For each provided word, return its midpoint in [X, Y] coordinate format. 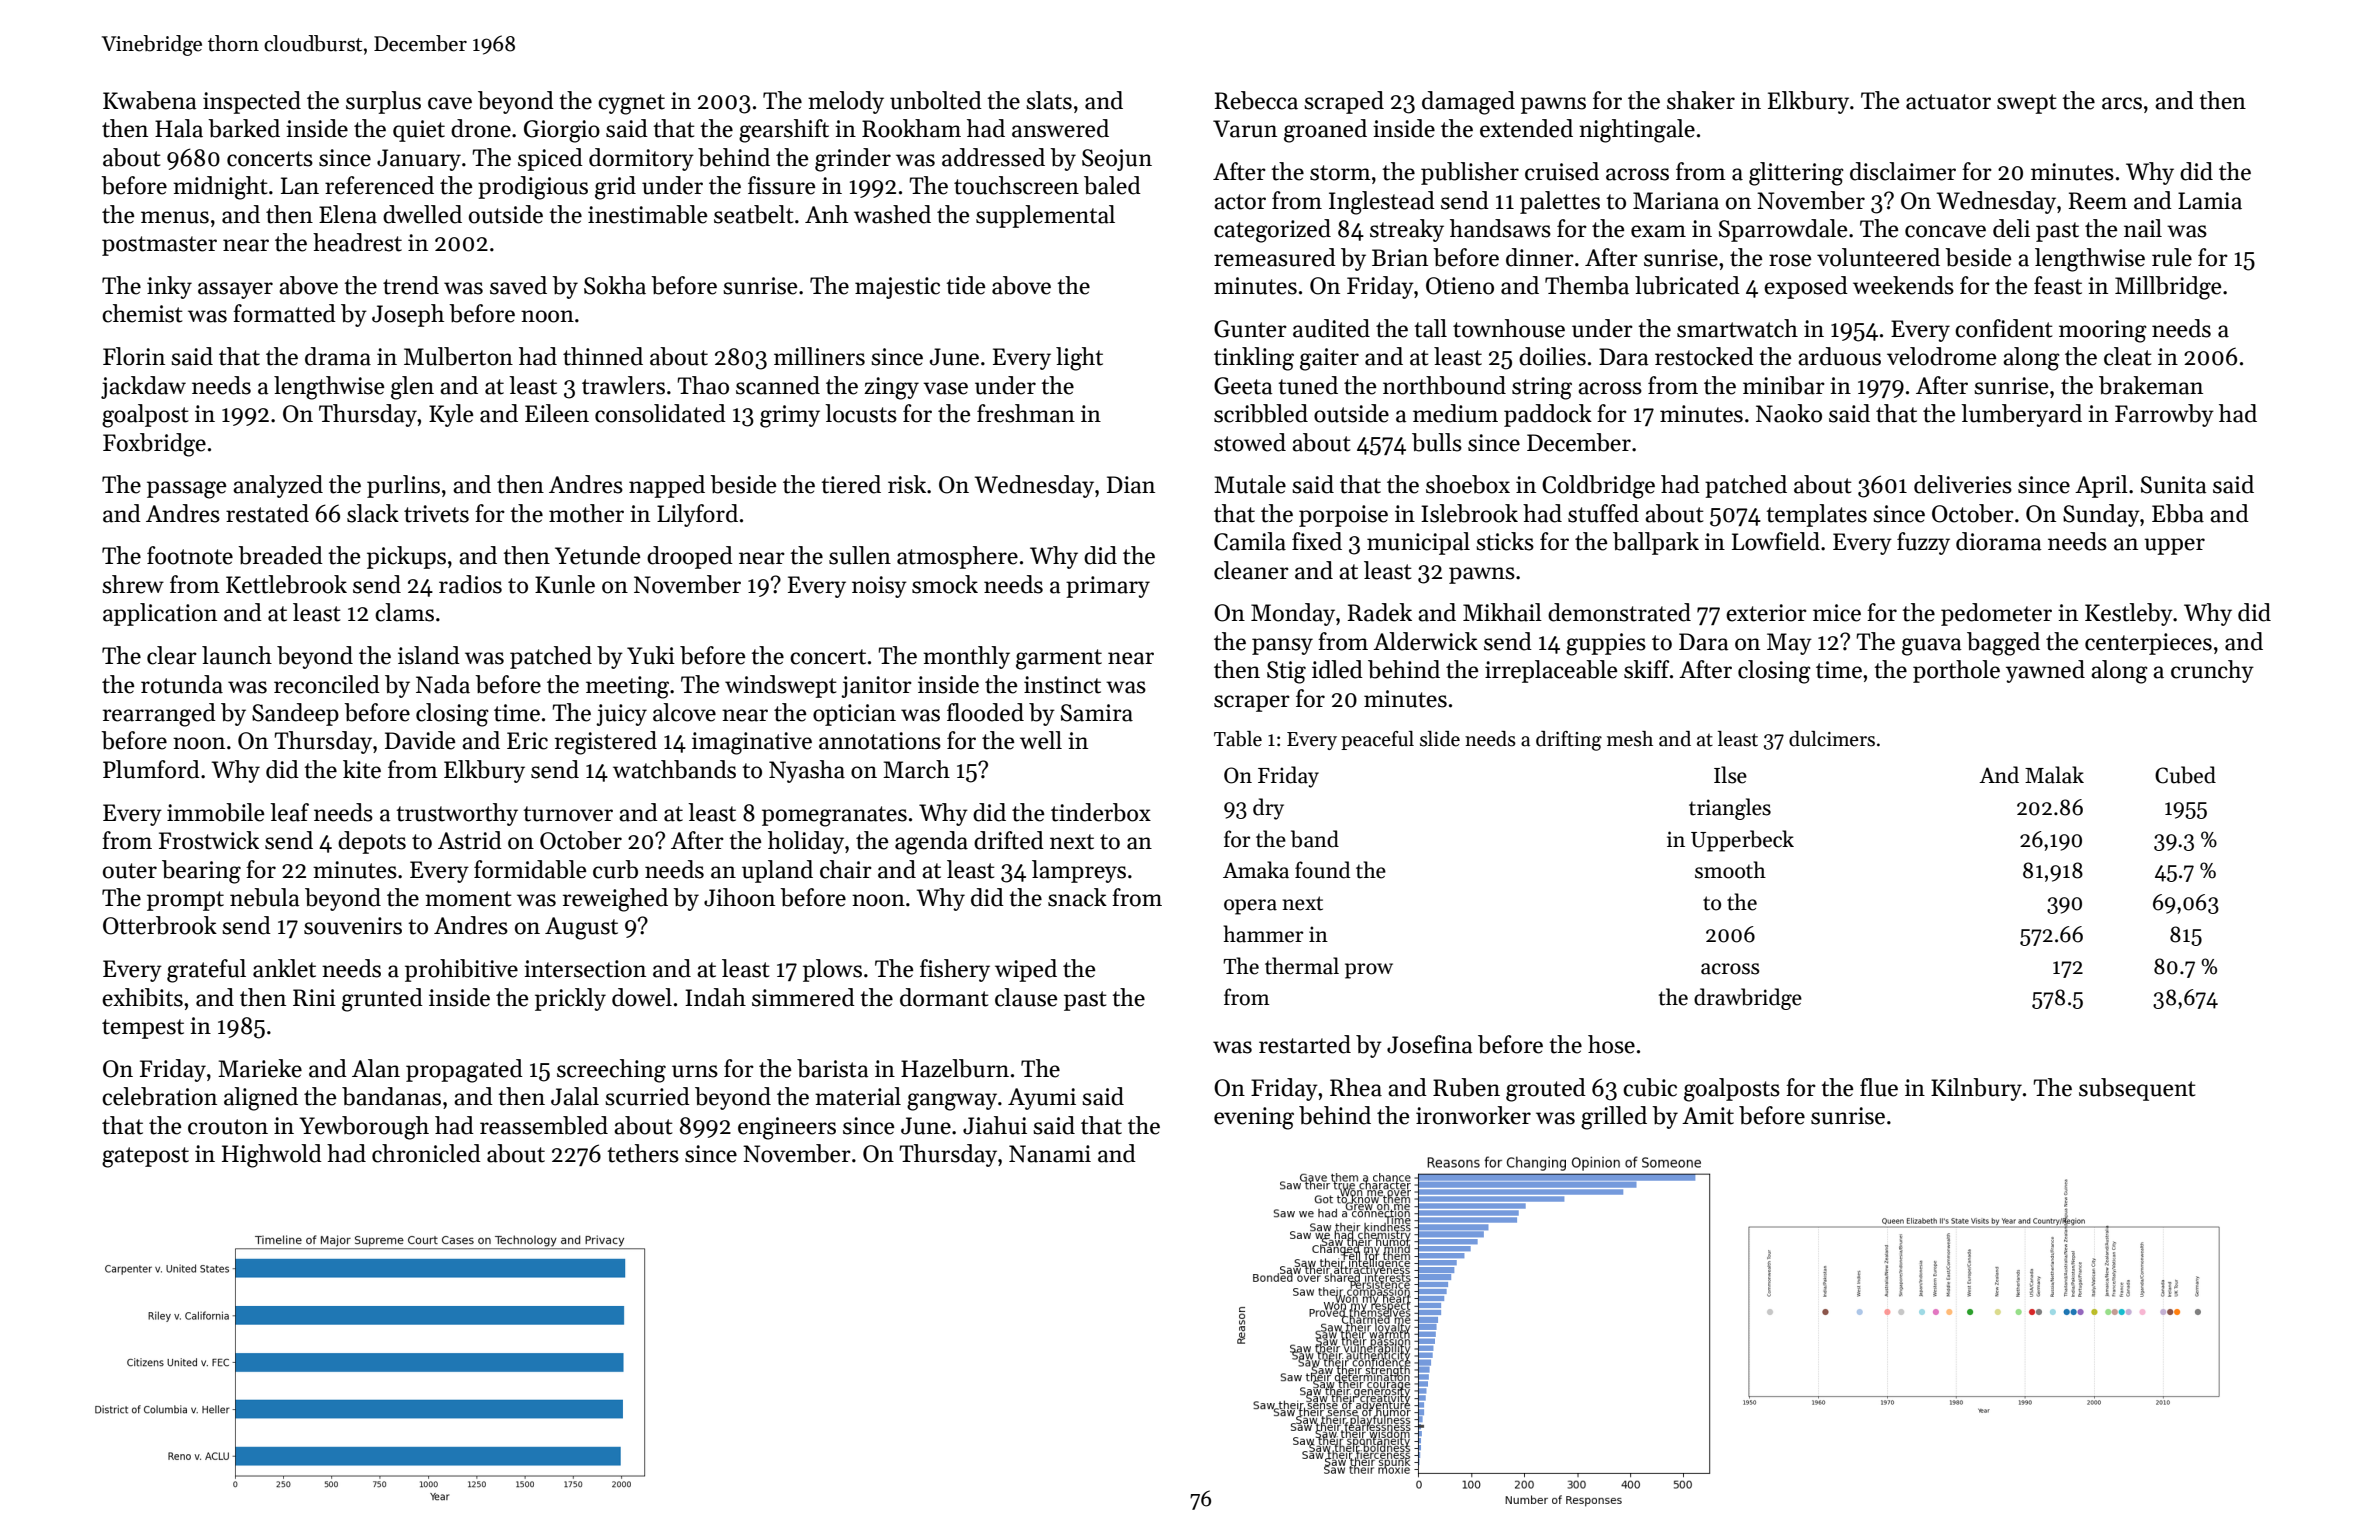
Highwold [272, 1156]
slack [373, 513]
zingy [891, 388]
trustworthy [457, 814]
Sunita [2174, 485]
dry [1268, 809]
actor [1240, 202]
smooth [1730, 870]
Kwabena [150, 100]
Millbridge [2168, 288]
